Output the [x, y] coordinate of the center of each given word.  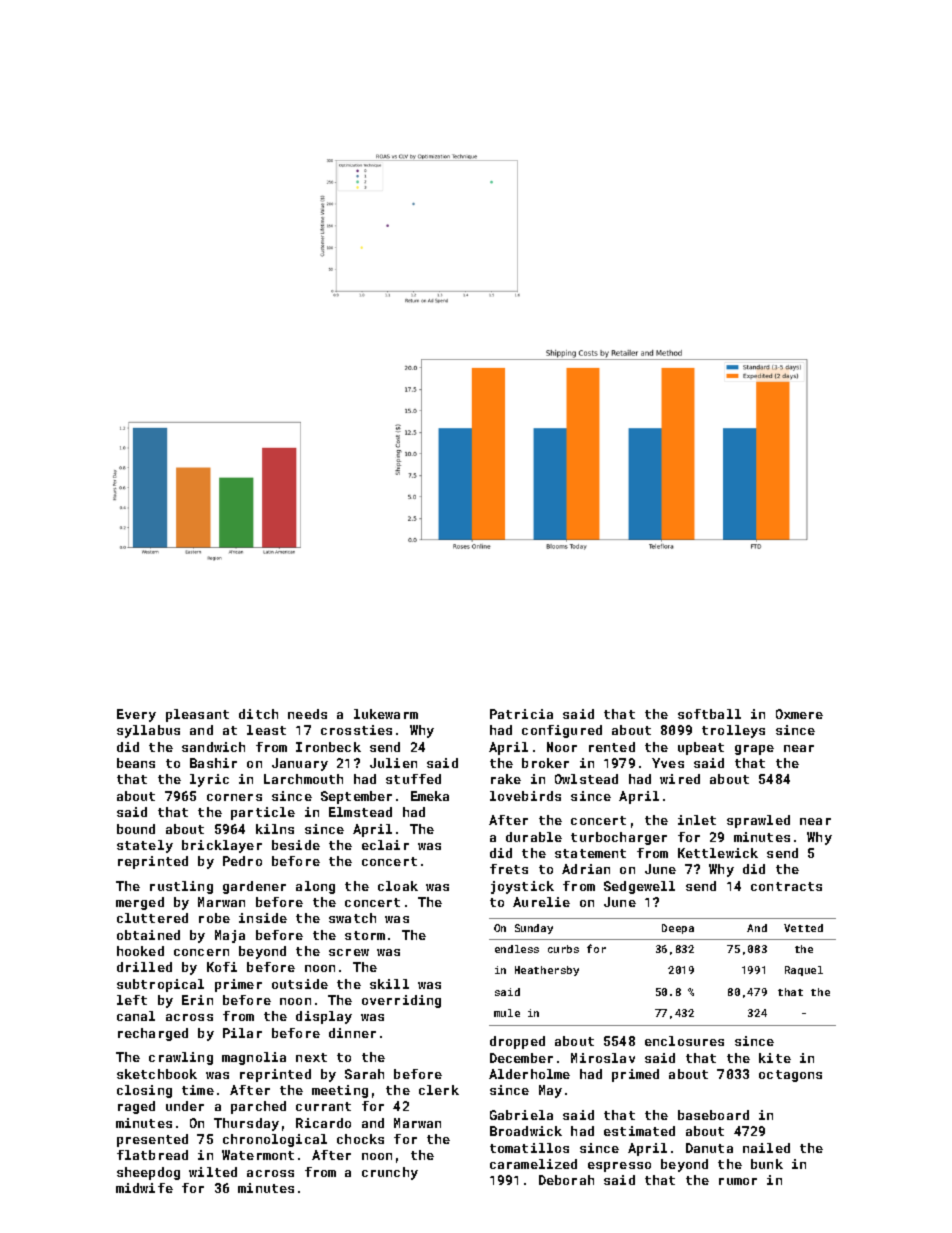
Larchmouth [303, 779]
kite [775, 1058]
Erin [197, 1000]
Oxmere [799, 714]
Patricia [521, 714]
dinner [352, 1033]
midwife [144, 1188]
